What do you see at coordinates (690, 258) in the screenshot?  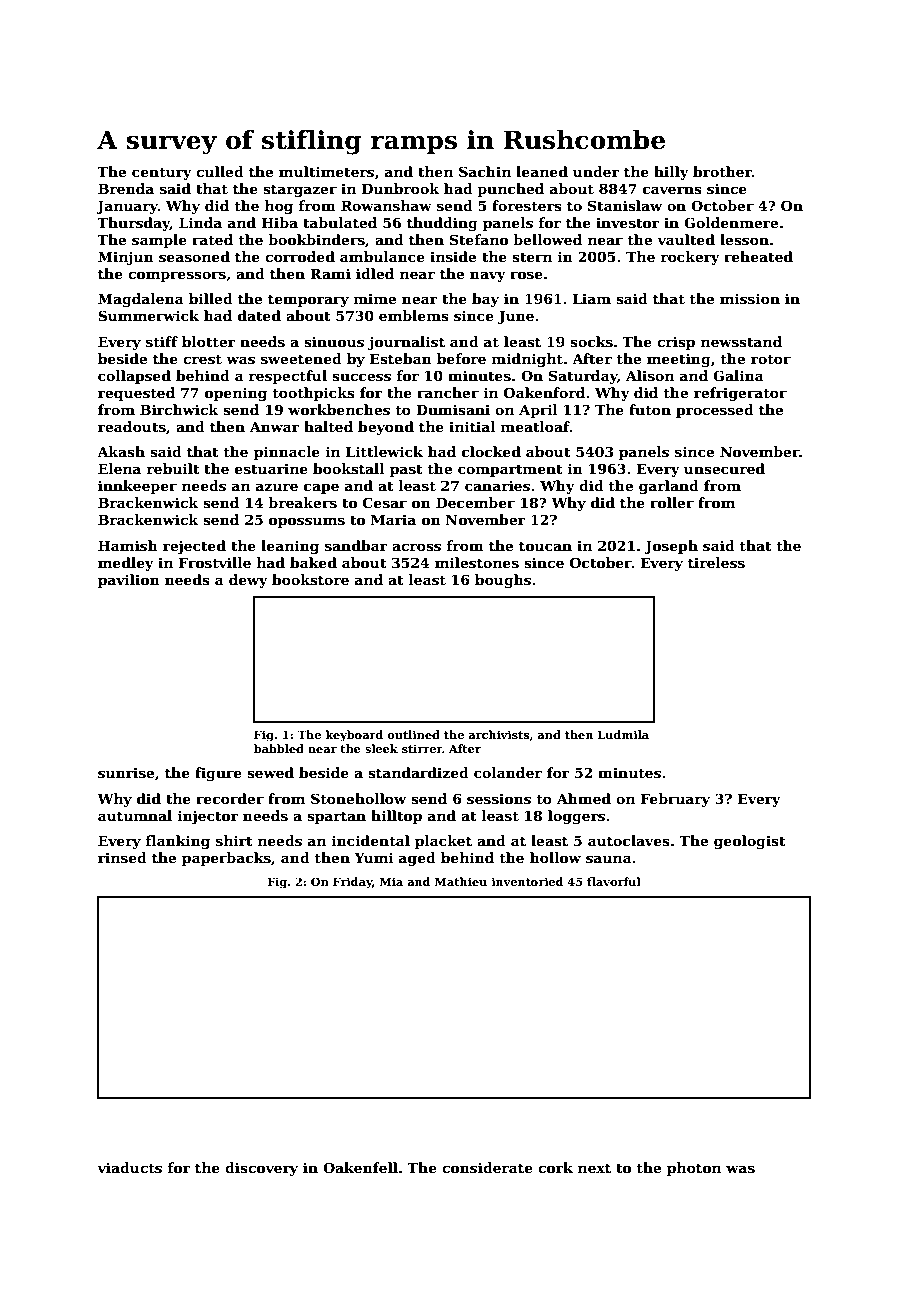 I see `rockery` at bounding box center [690, 258].
